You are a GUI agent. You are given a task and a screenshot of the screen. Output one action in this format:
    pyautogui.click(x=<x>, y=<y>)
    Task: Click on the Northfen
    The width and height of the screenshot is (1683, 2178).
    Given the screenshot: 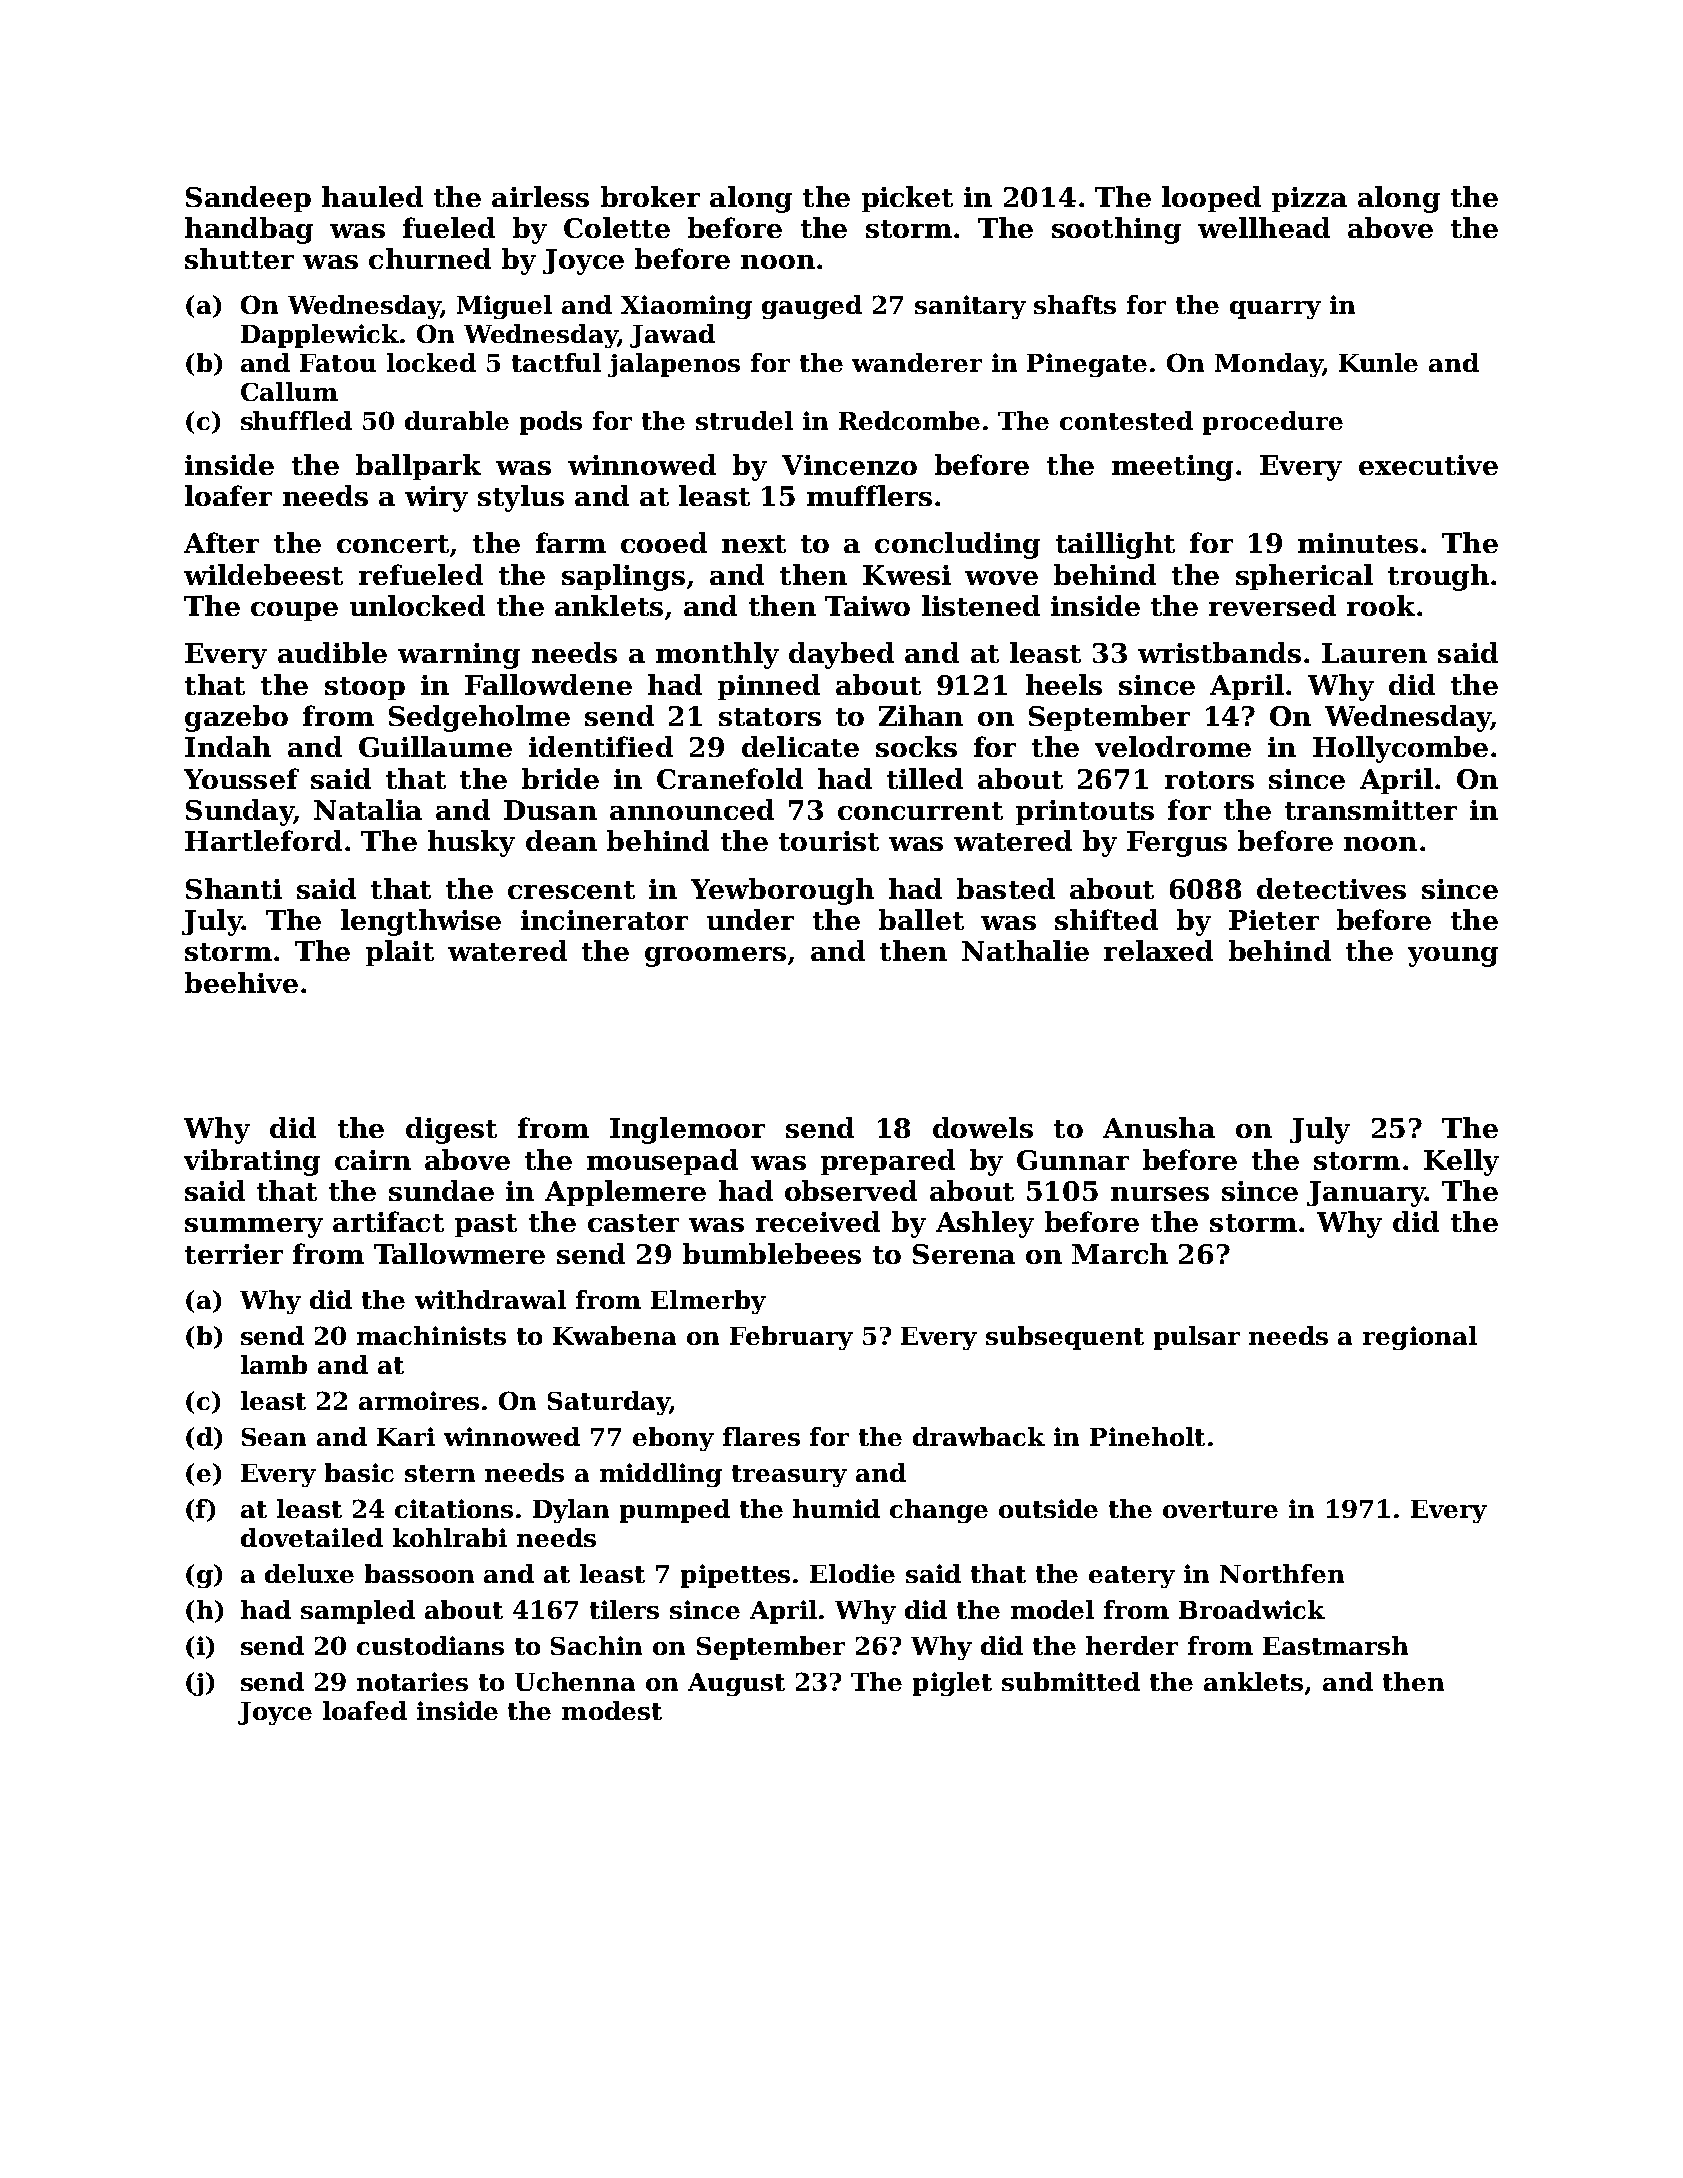 What is the action you would take?
    pyautogui.click(x=1282, y=1573)
